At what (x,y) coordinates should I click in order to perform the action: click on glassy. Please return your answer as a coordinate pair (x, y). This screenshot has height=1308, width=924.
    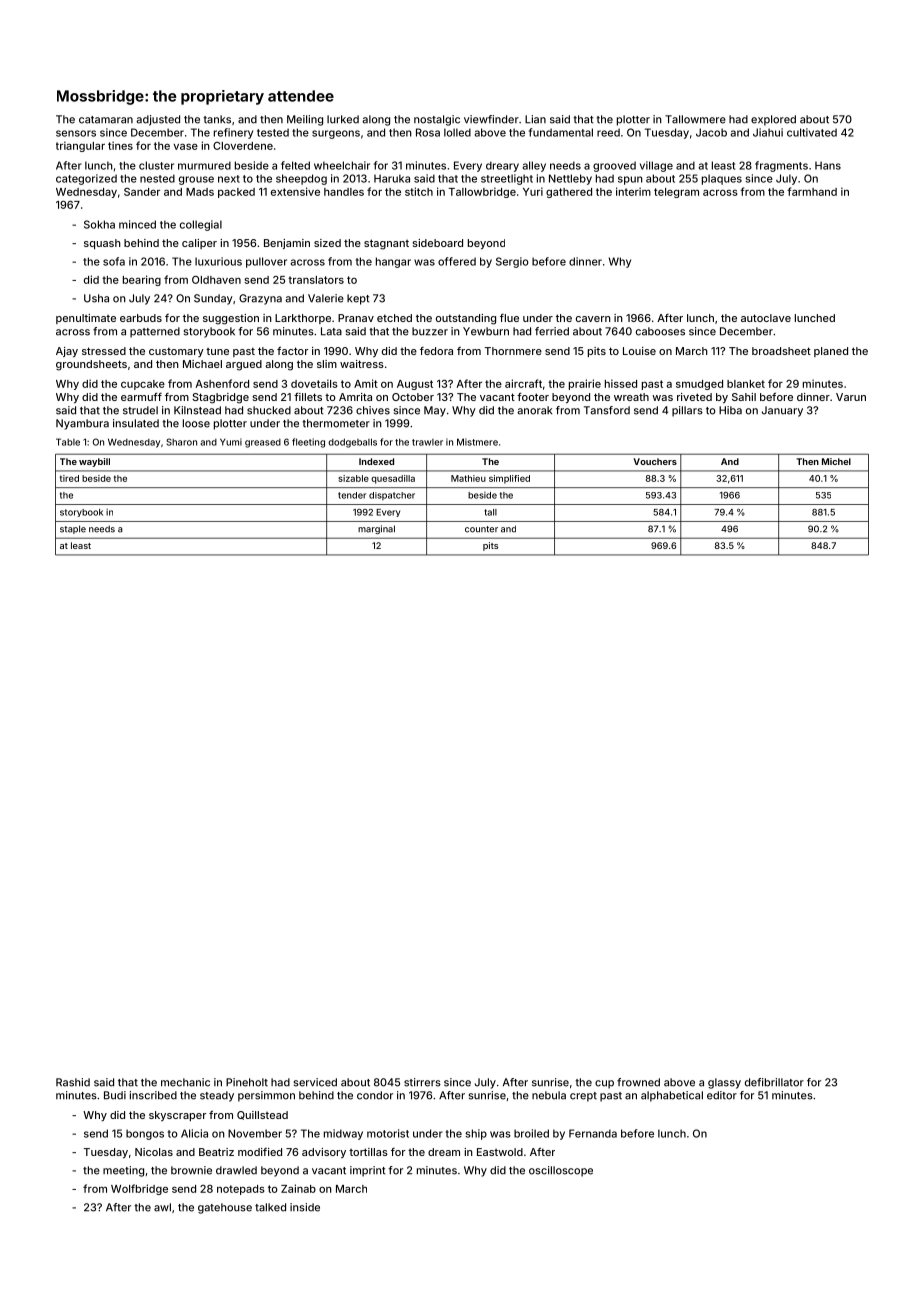
    Looking at the image, I should click on (724, 1083).
